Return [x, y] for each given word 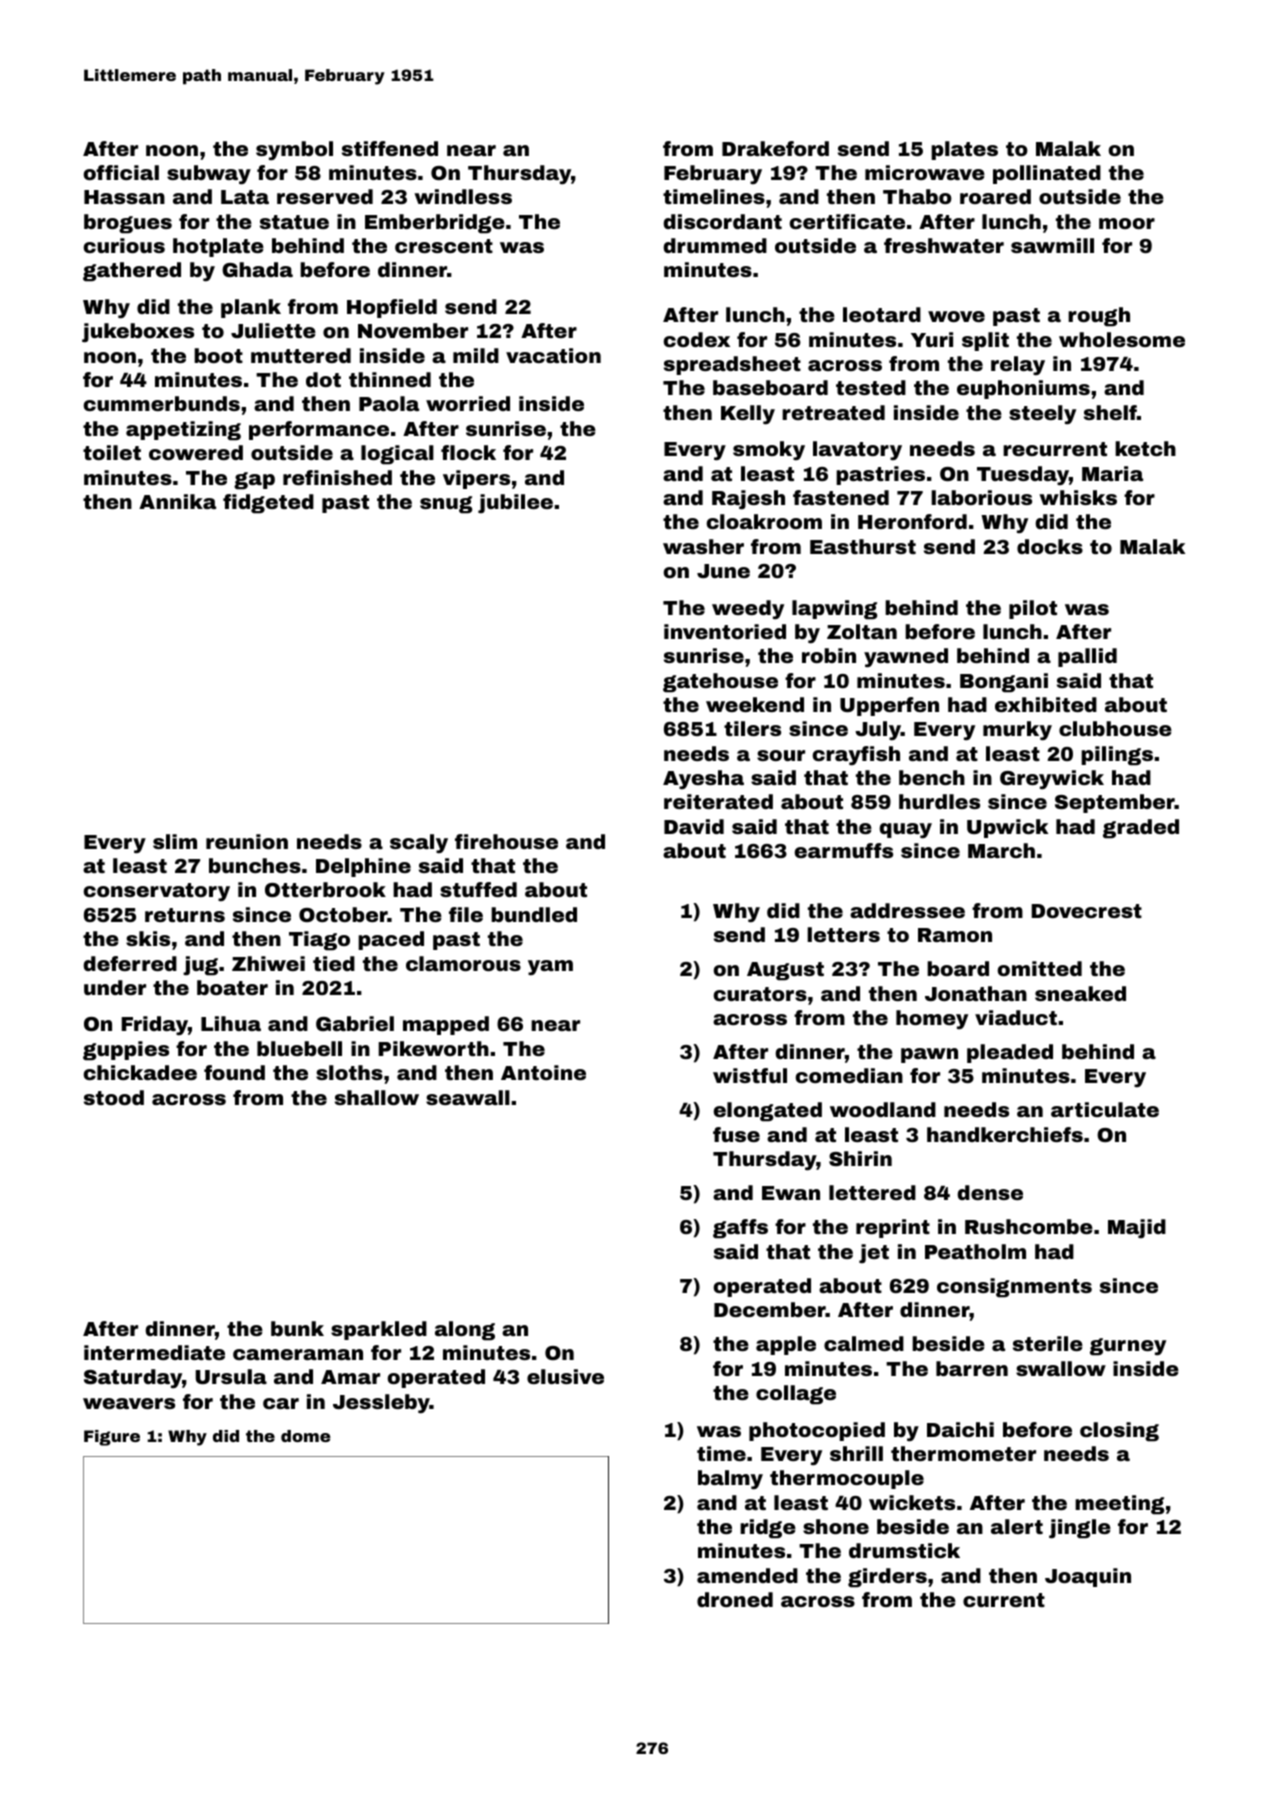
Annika [177, 501]
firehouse [506, 841]
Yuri [932, 339]
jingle [1080, 1529]
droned [735, 1599]
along [465, 1331]
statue [294, 222]
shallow [377, 1097]
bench [932, 777]
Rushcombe [1029, 1226]
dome [306, 1436]
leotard [882, 314]
